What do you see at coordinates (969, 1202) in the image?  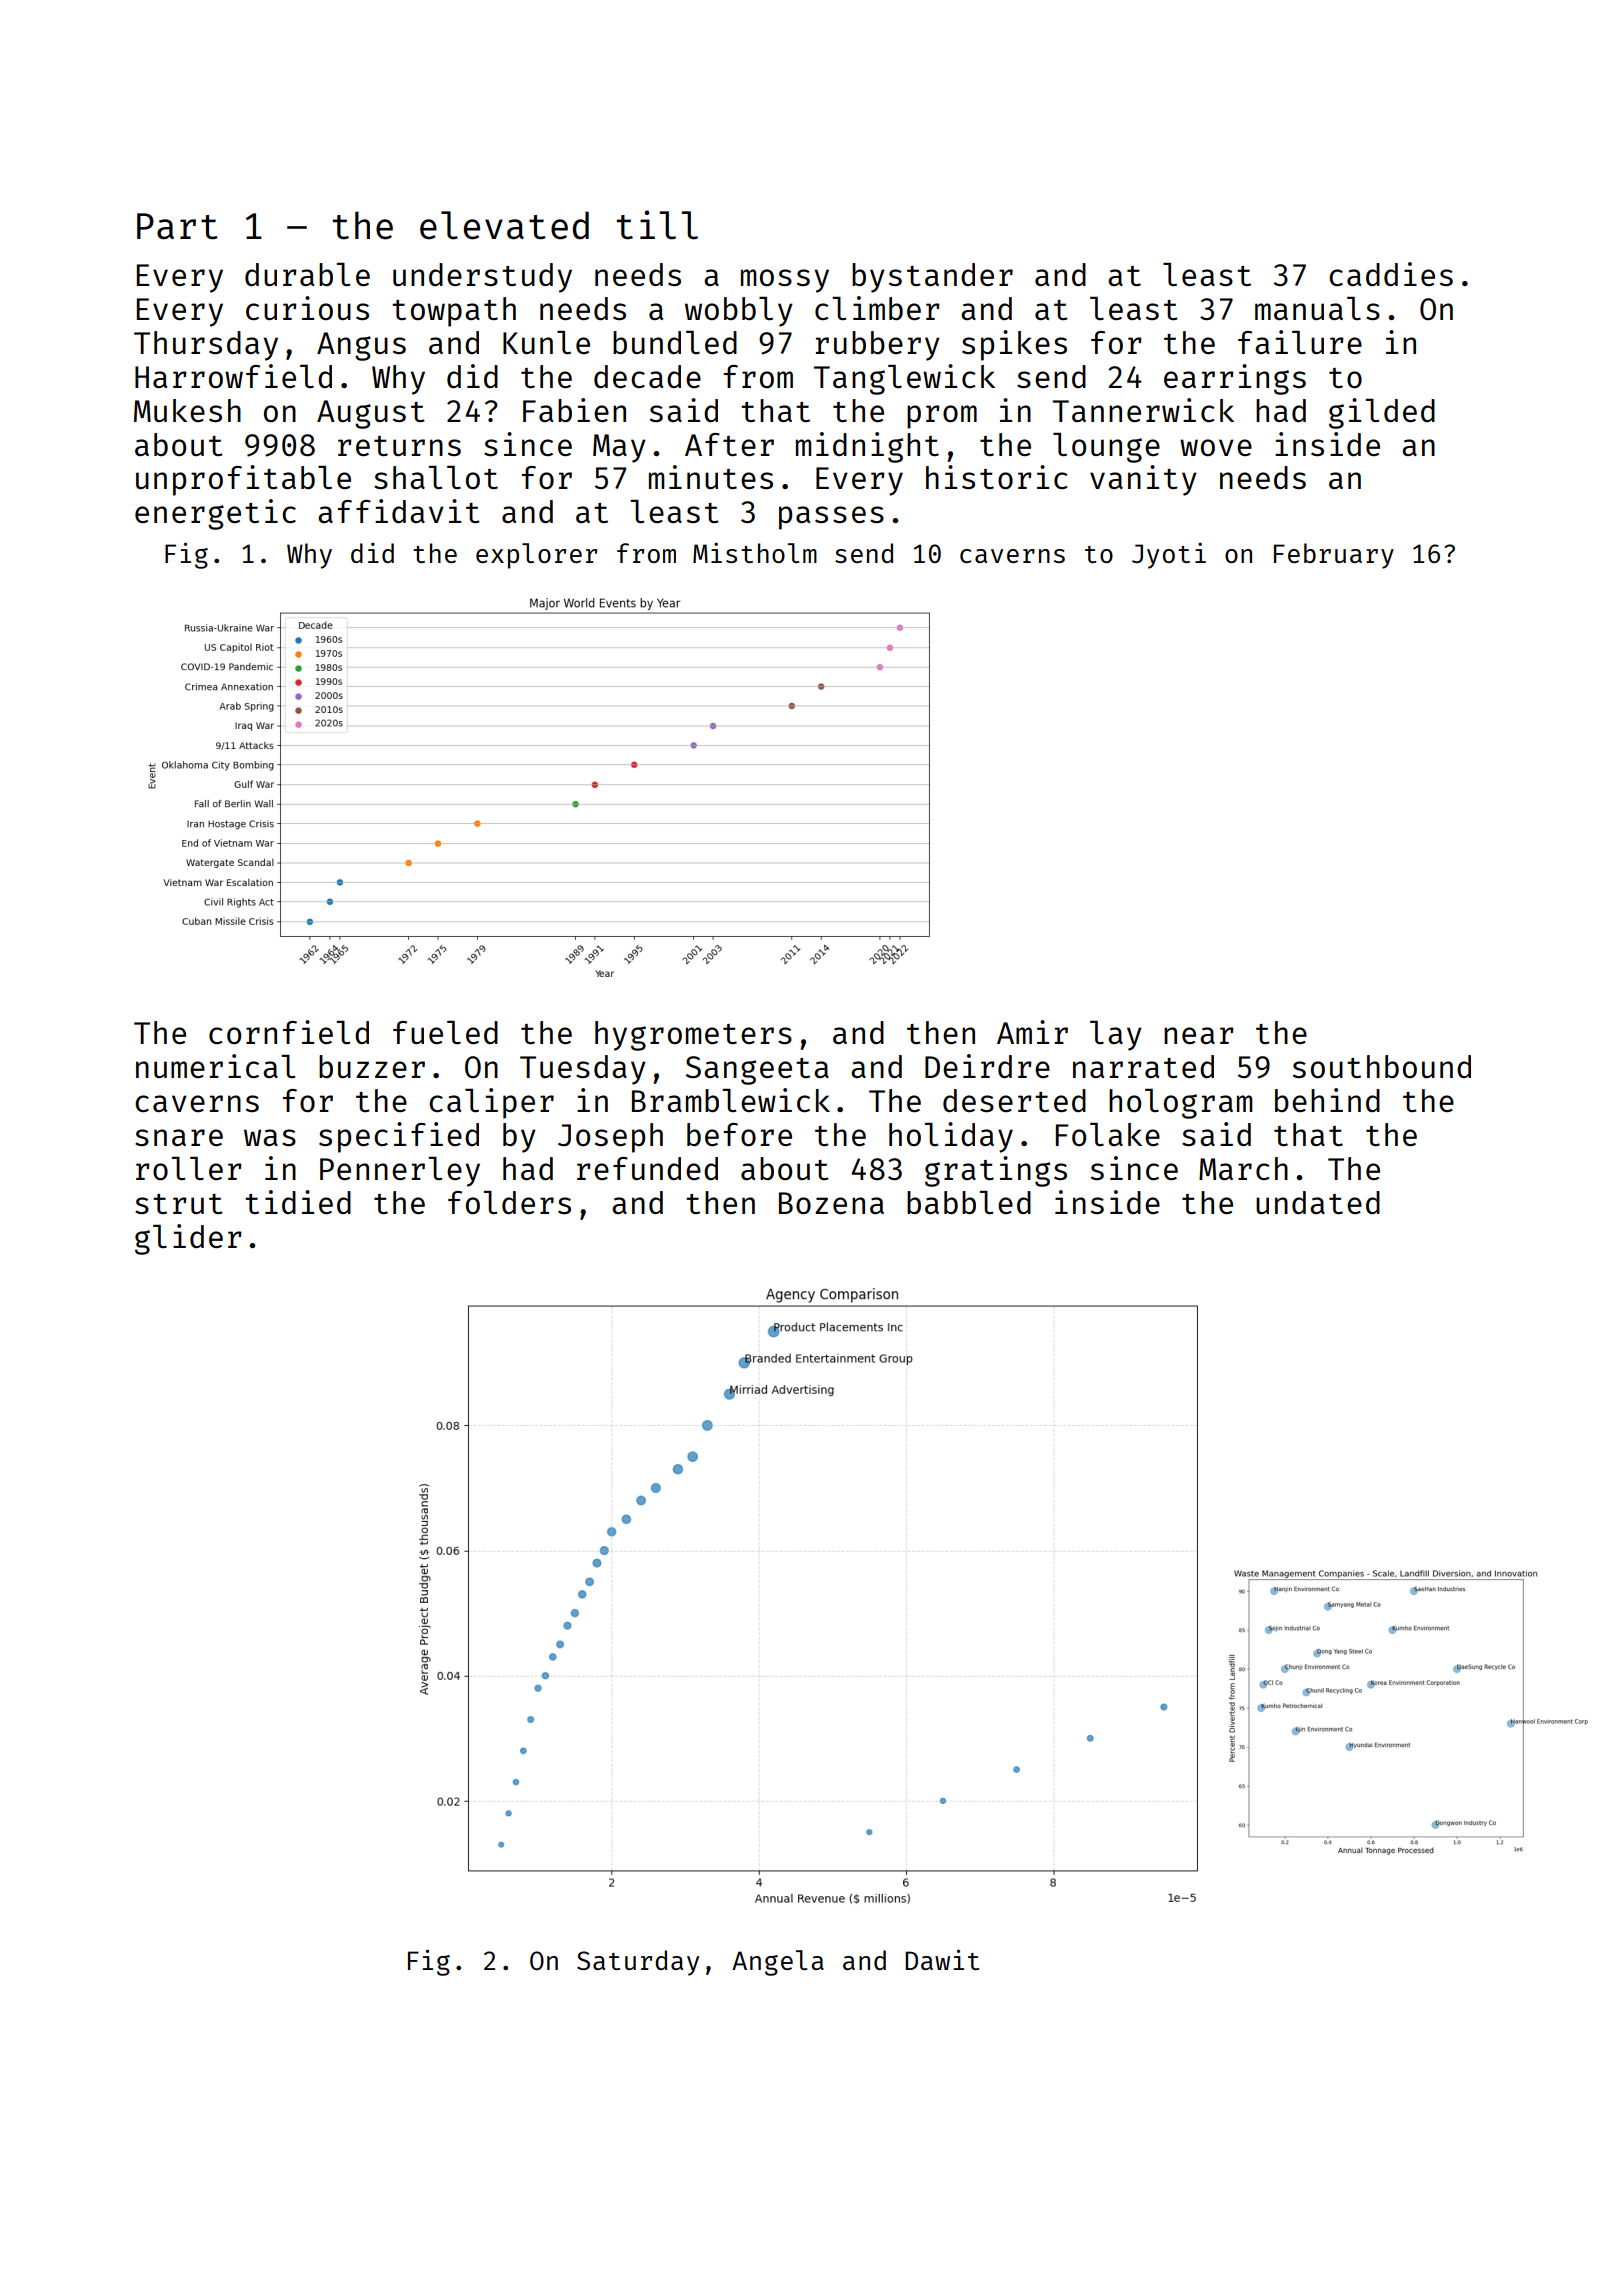 I see `babbled` at bounding box center [969, 1202].
